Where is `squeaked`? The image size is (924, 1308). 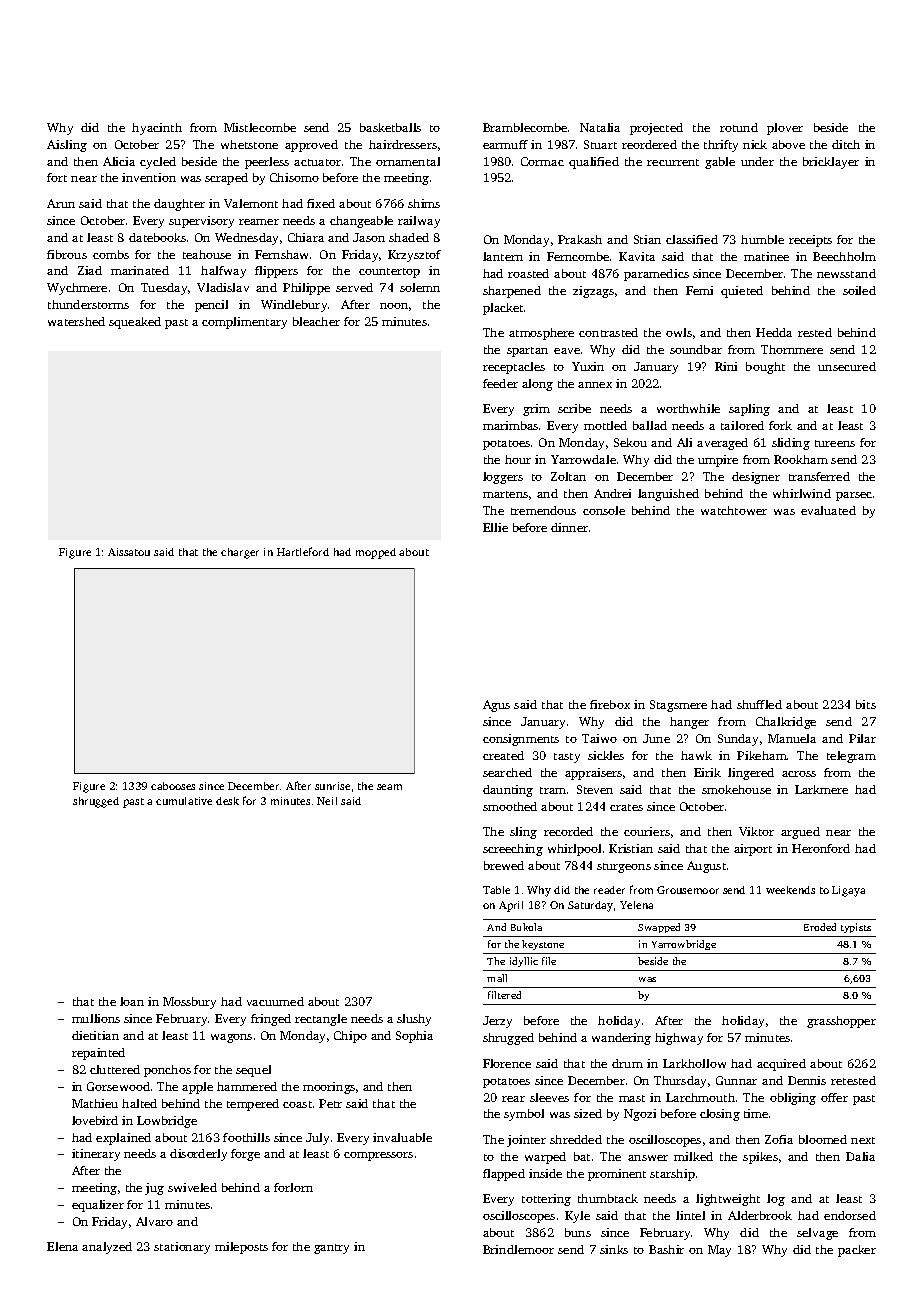
squeaked is located at coordinates (135, 323).
